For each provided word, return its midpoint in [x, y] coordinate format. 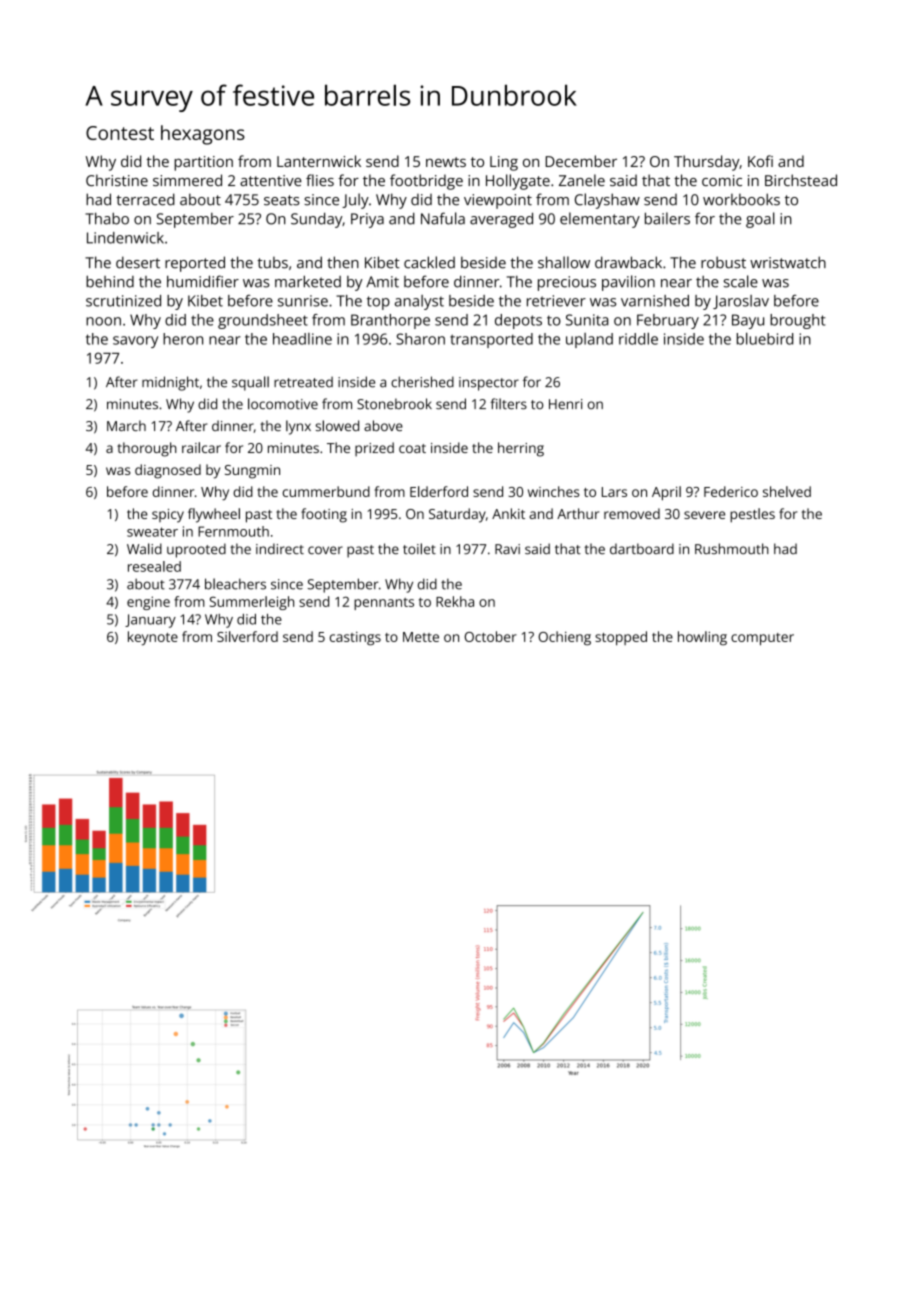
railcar [201, 447]
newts [446, 162]
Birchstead [801, 180]
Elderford [439, 491]
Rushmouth [732, 548]
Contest [120, 133]
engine [148, 603]
